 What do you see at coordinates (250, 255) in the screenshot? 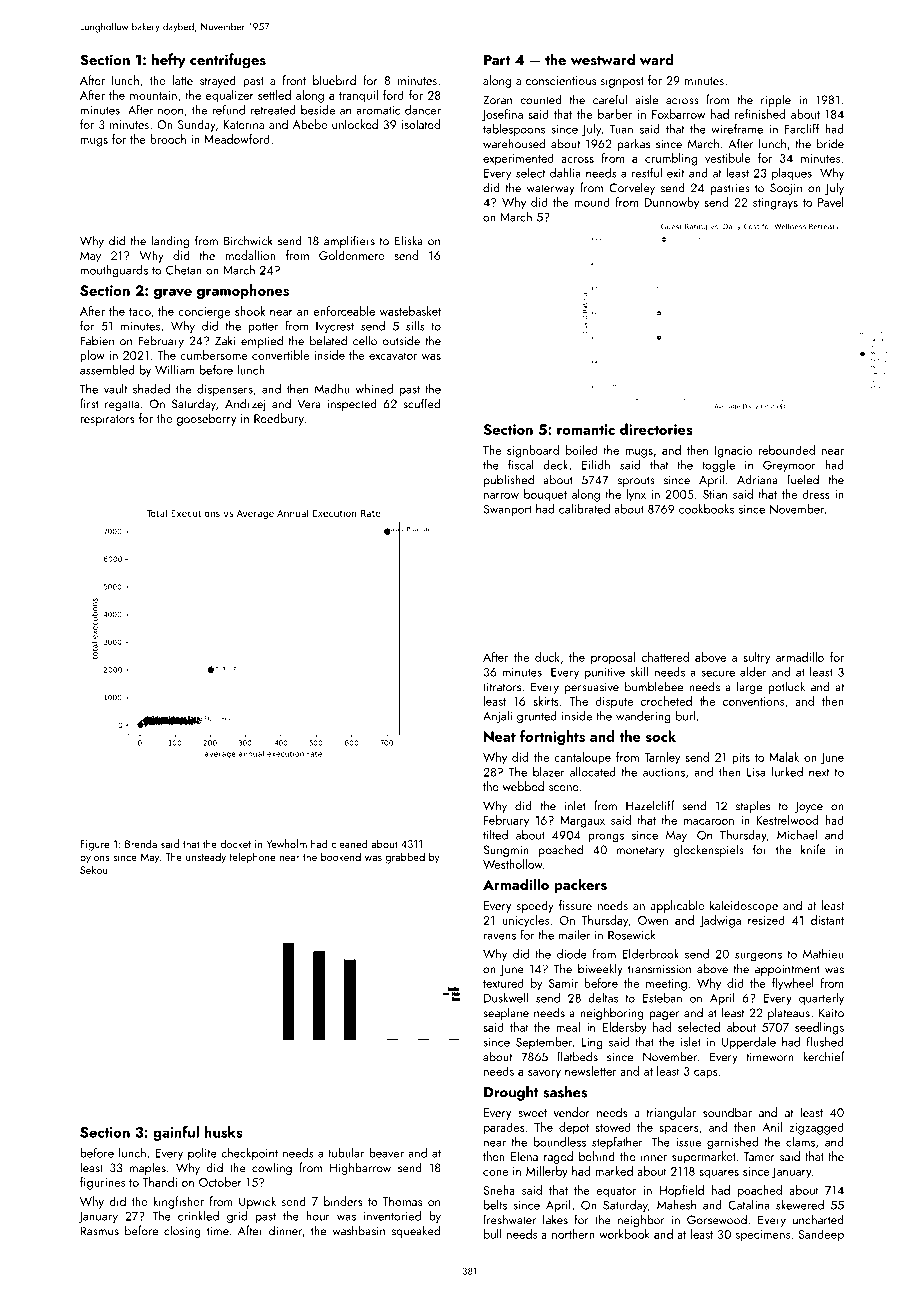
I see `medallion` at bounding box center [250, 255].
